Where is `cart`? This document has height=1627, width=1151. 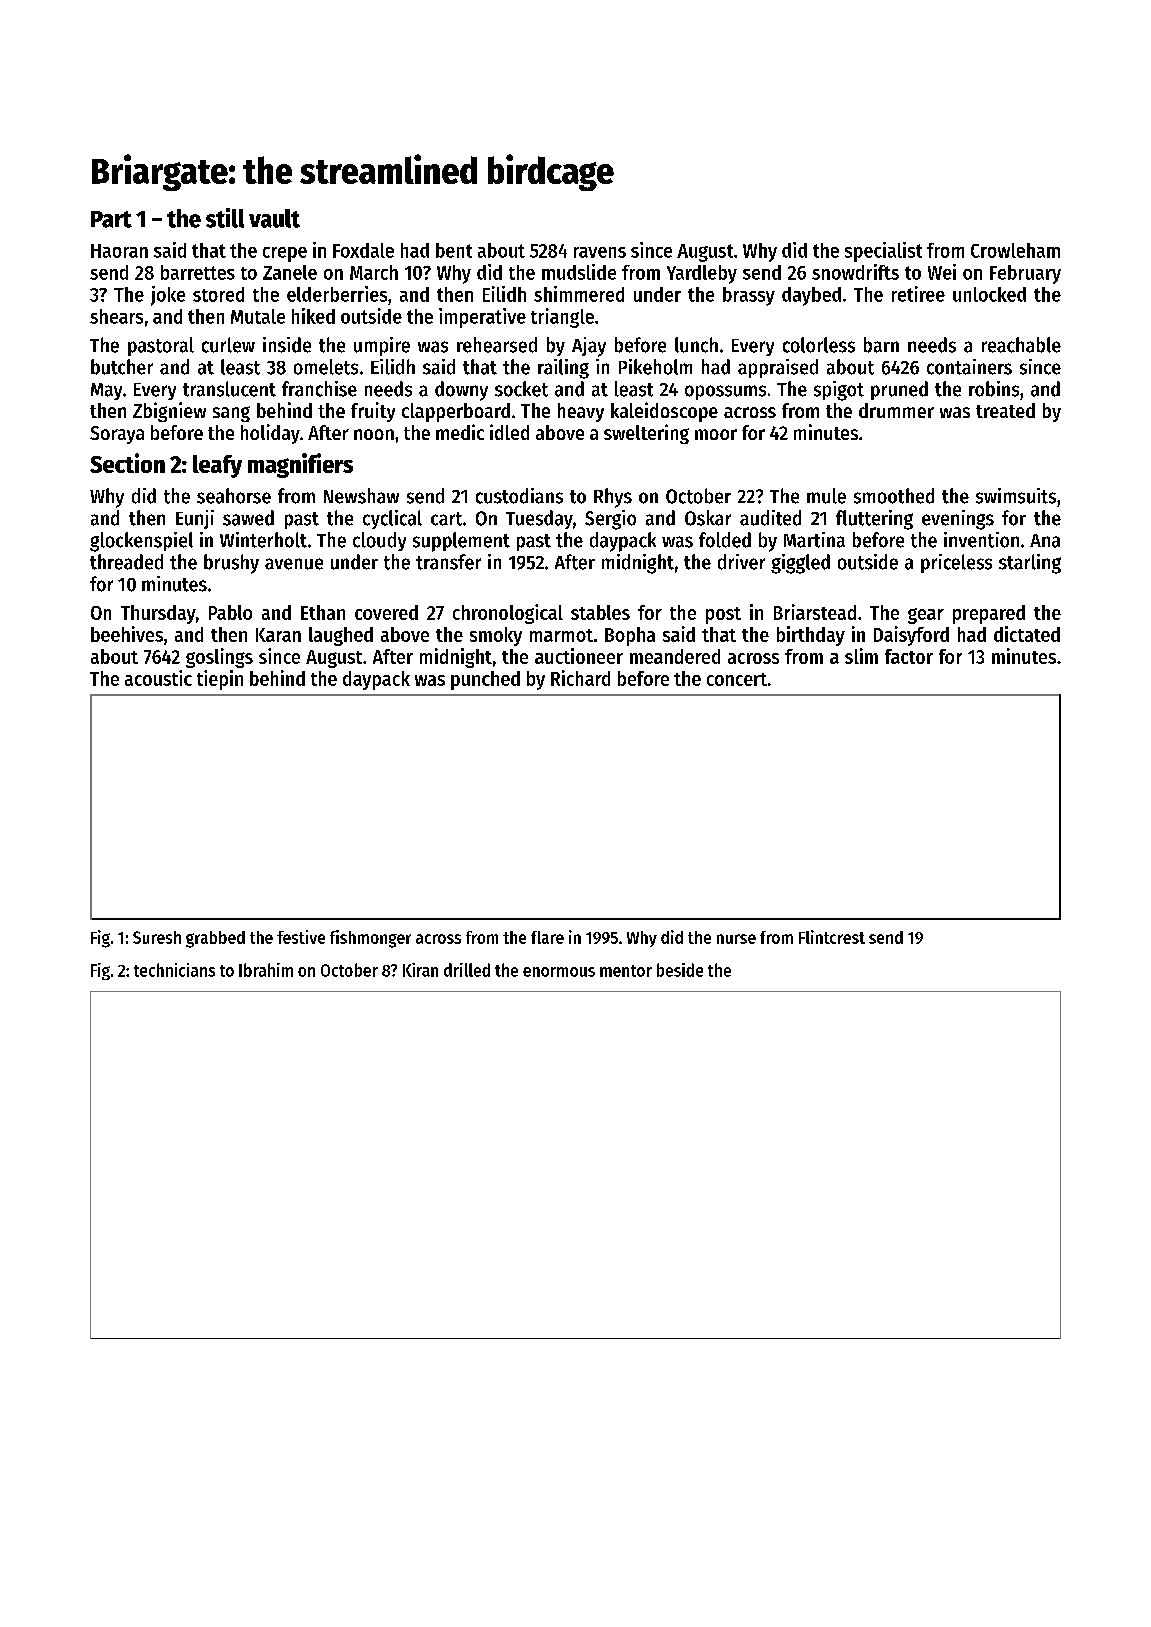 cart is located at coordinates (446, 519).
